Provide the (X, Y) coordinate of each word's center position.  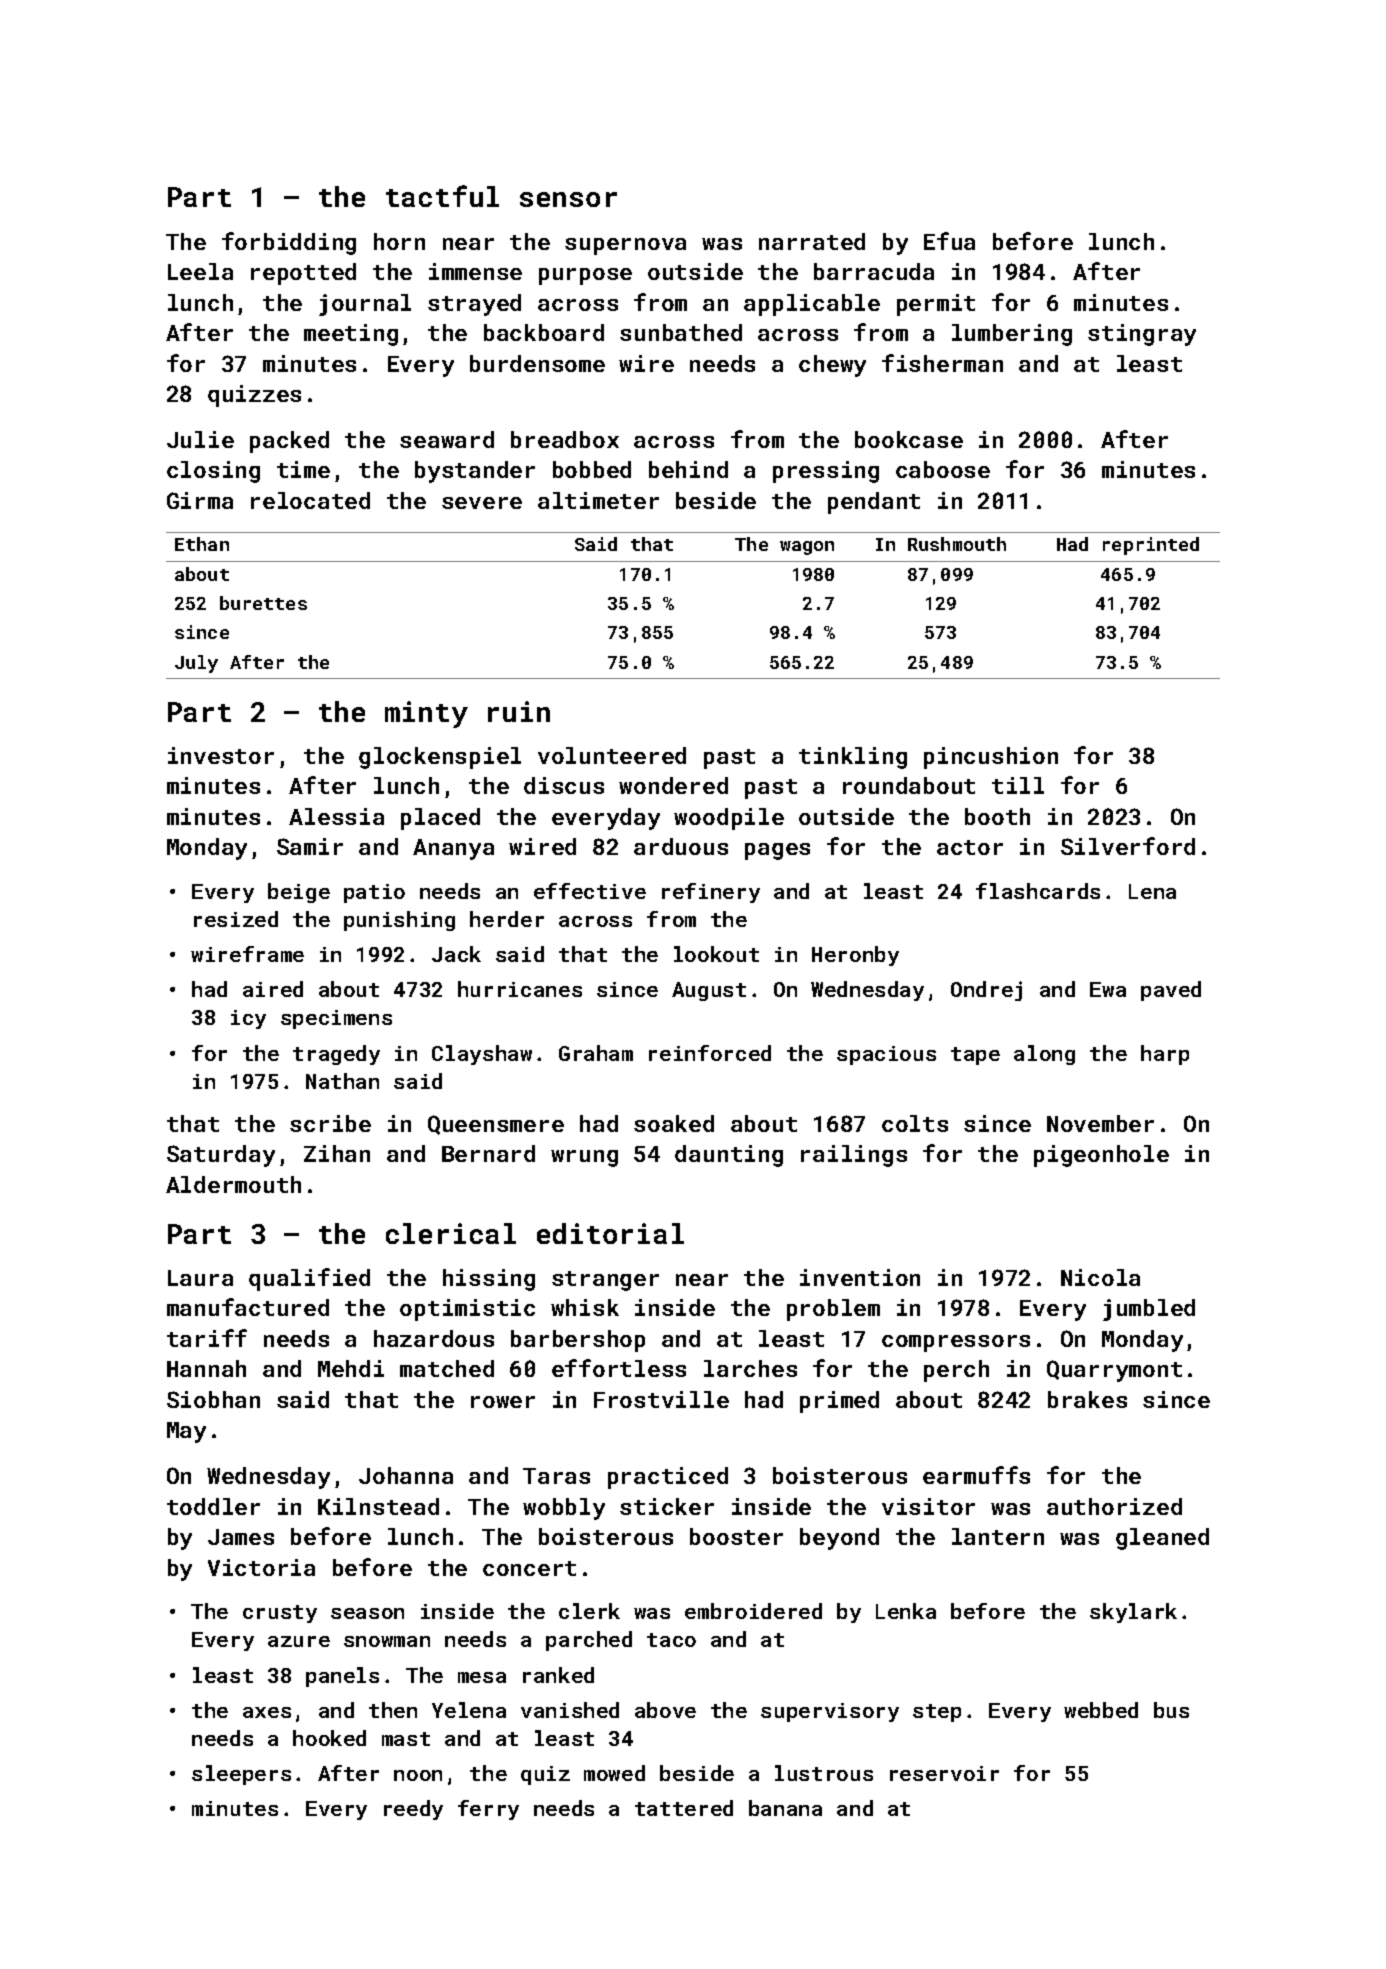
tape (975, 1056)
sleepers (241, 1775)
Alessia (336, 816)
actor (970, 847)
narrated (812, 241)
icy (248, 1019)
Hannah (206, 1368)
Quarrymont (1114, 1371)
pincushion (991, 758)
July (196, 664)
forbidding (289, 243)
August (709, 991)
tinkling (853, 758)
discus (564, 785)
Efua (949, 241)
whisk (585, 1307)
